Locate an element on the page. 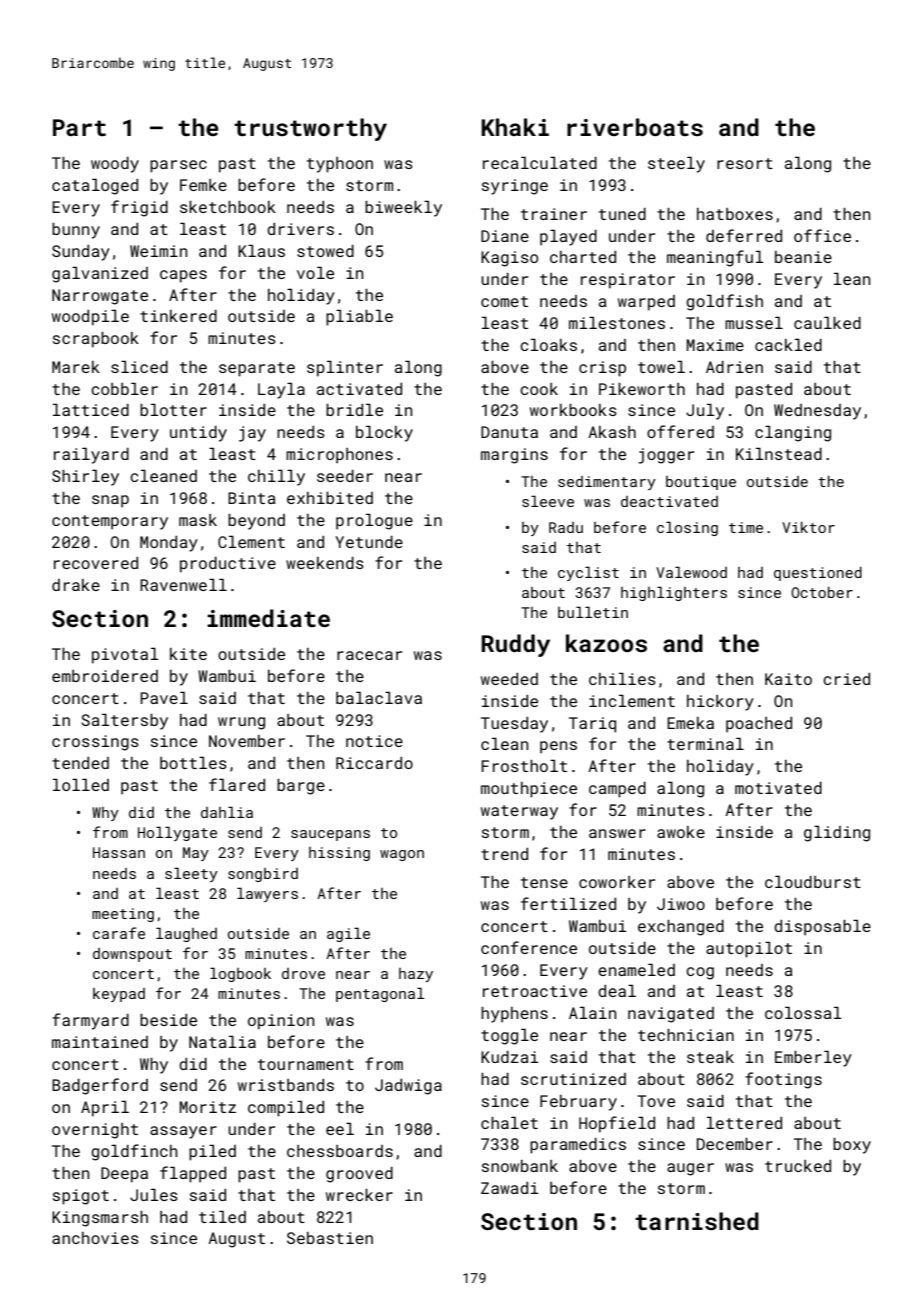  Radu is located at coordinates (566, 527).
